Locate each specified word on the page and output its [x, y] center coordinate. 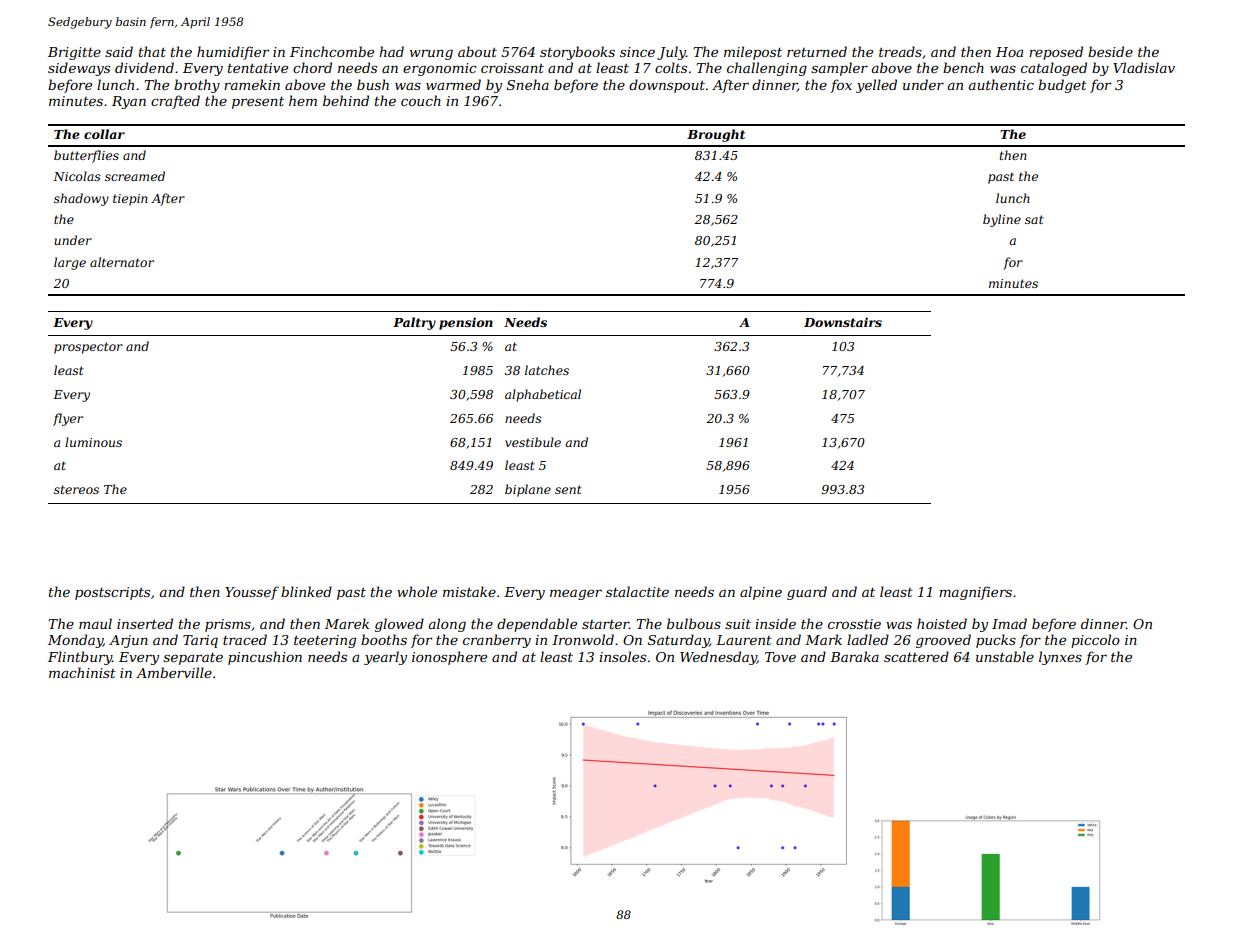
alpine [761, 593]
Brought [716, 135]
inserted [145, 623]
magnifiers [975, 593]
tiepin [130, 200]
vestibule [533, 442]
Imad [1009, 623]
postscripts [112, 593]
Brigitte [74, 53]
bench [963, 67]
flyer [68, 419]
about [477, 51]
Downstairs [843, 322]
